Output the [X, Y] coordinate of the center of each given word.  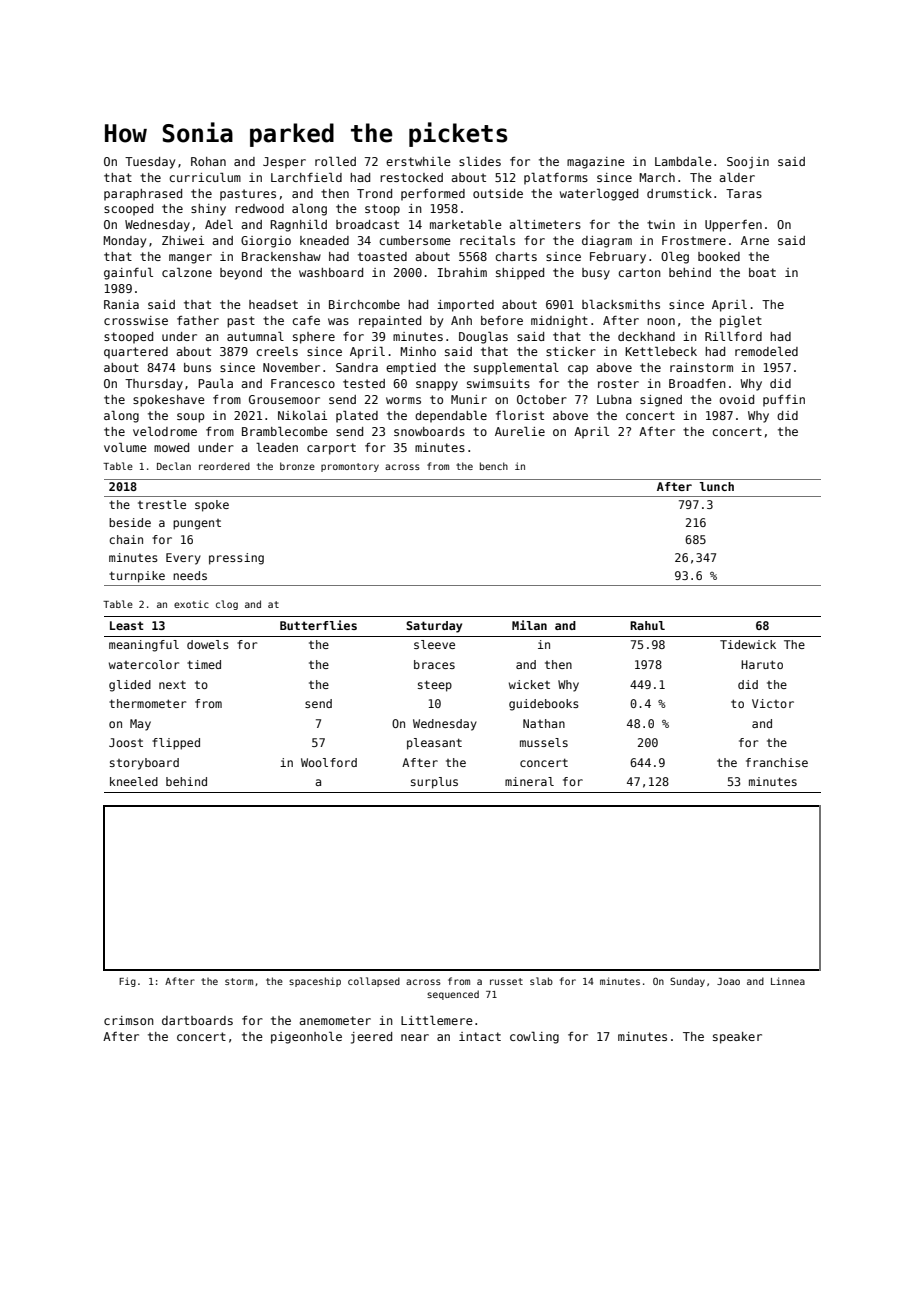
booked [719, 256]
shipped [520, 274]
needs [190, 575]
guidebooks [544, 705]
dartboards [197, 1020]
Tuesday [150, 163]
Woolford [329, 762]
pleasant [434, 744]
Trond [374, 193]
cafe [306, 320]
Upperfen [733, 226]
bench [494, 466]
